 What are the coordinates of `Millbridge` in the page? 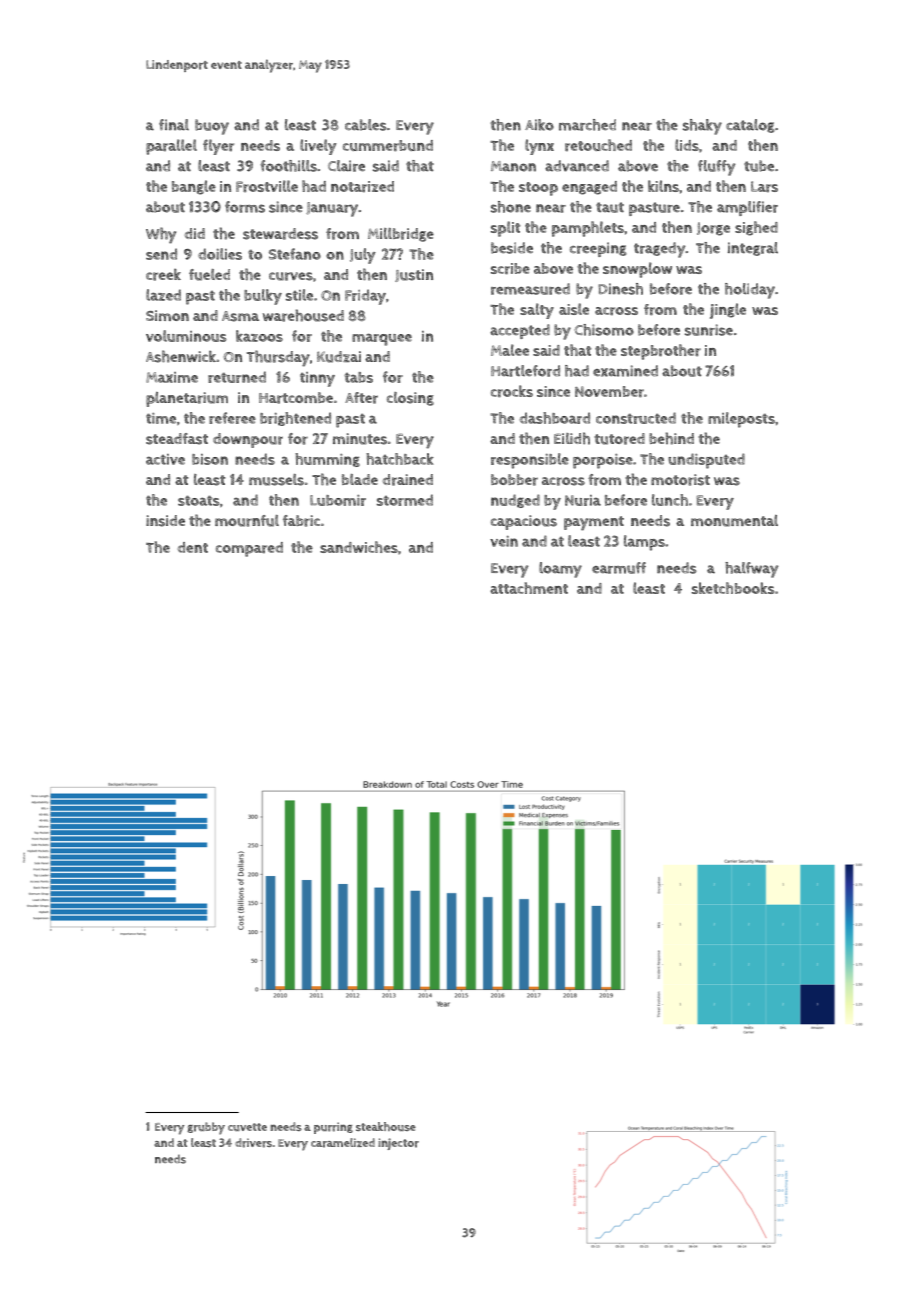 It's located at (401, 235).
